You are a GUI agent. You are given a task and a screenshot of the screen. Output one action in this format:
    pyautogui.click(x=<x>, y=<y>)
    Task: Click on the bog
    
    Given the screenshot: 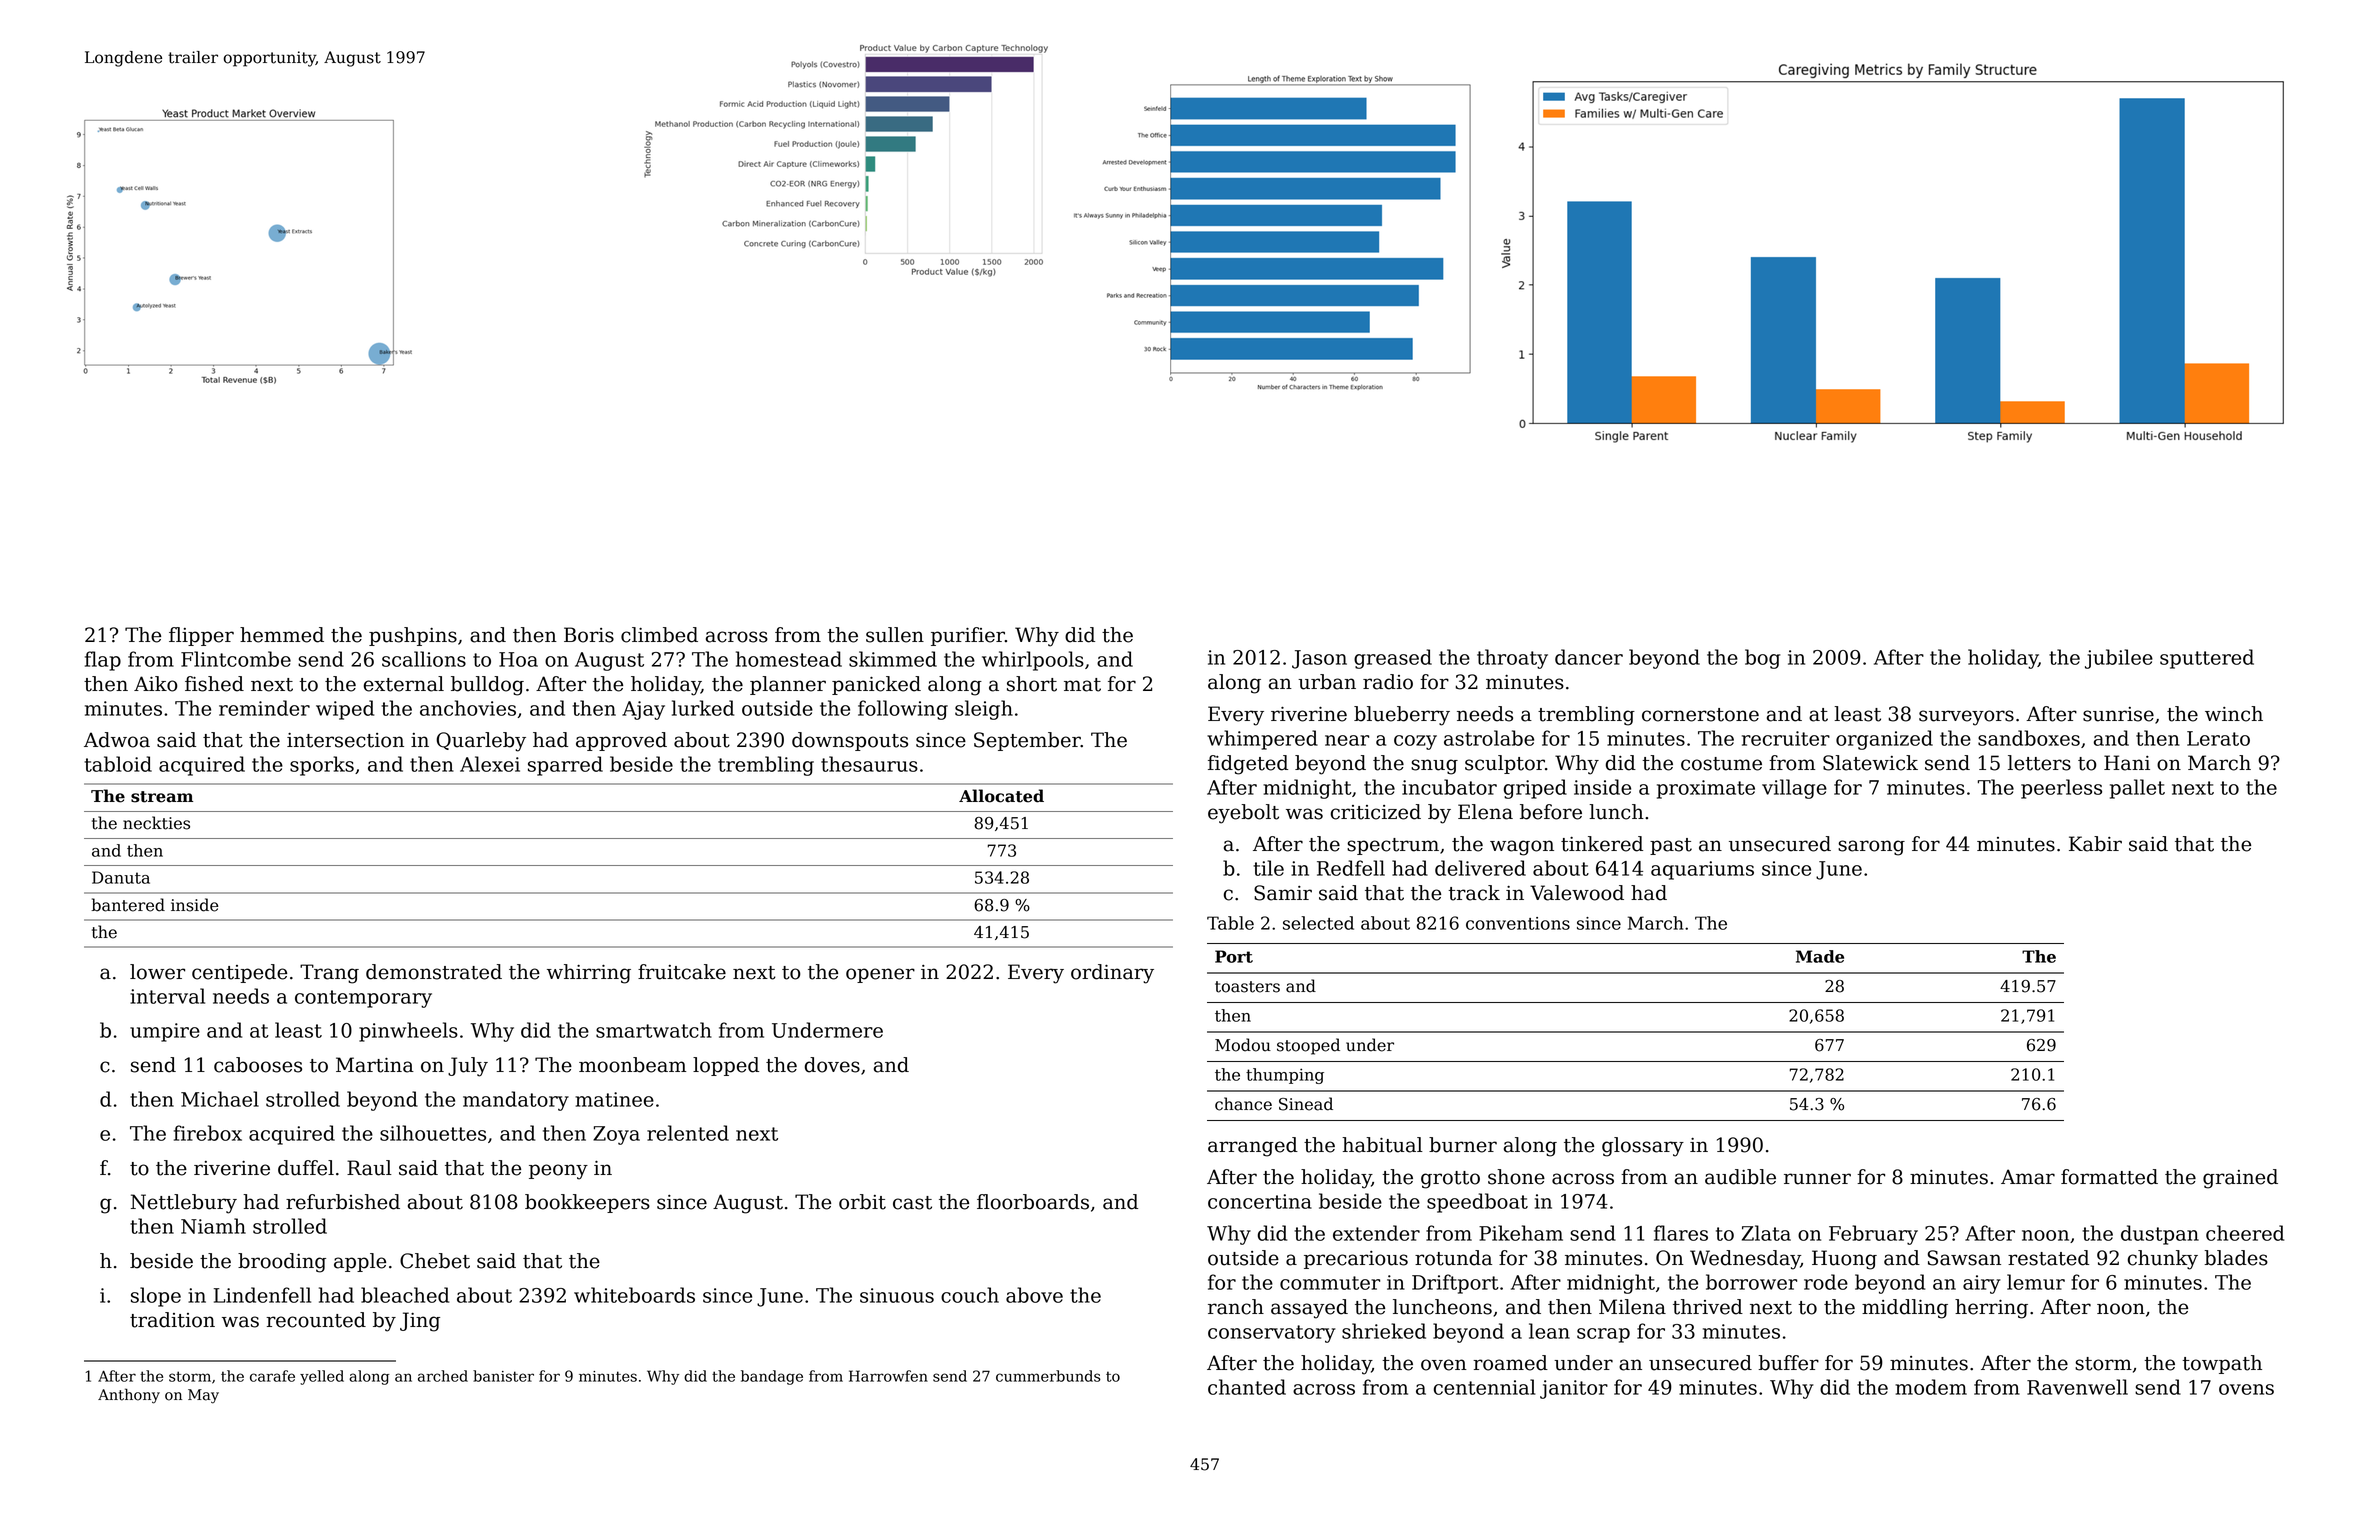 What is the action you would take?
    pyautogui.click(x=1762, y=659)
